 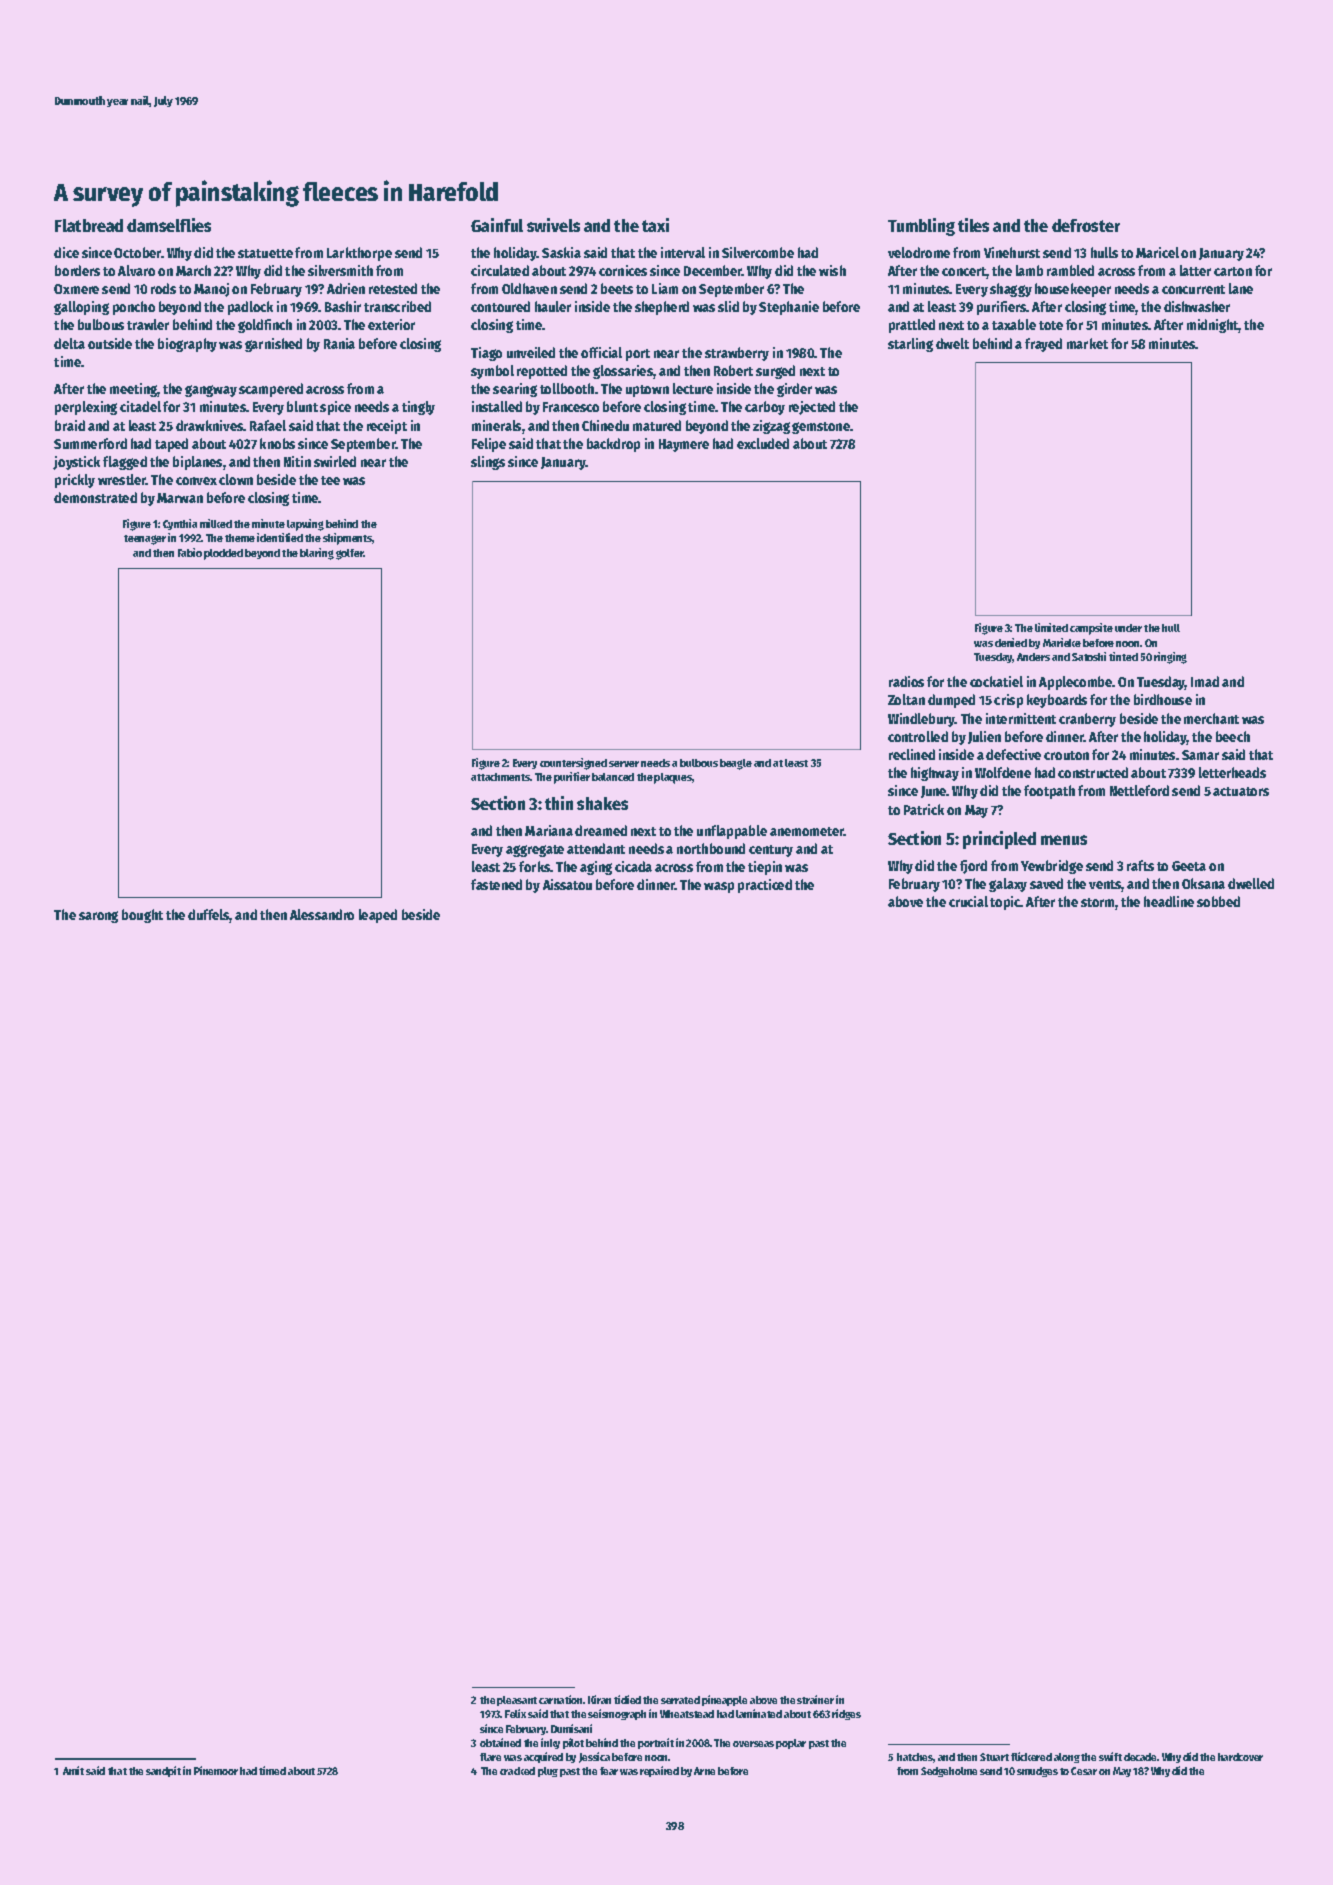 I want to click on Flatbread, so click(x=89, y=225).
